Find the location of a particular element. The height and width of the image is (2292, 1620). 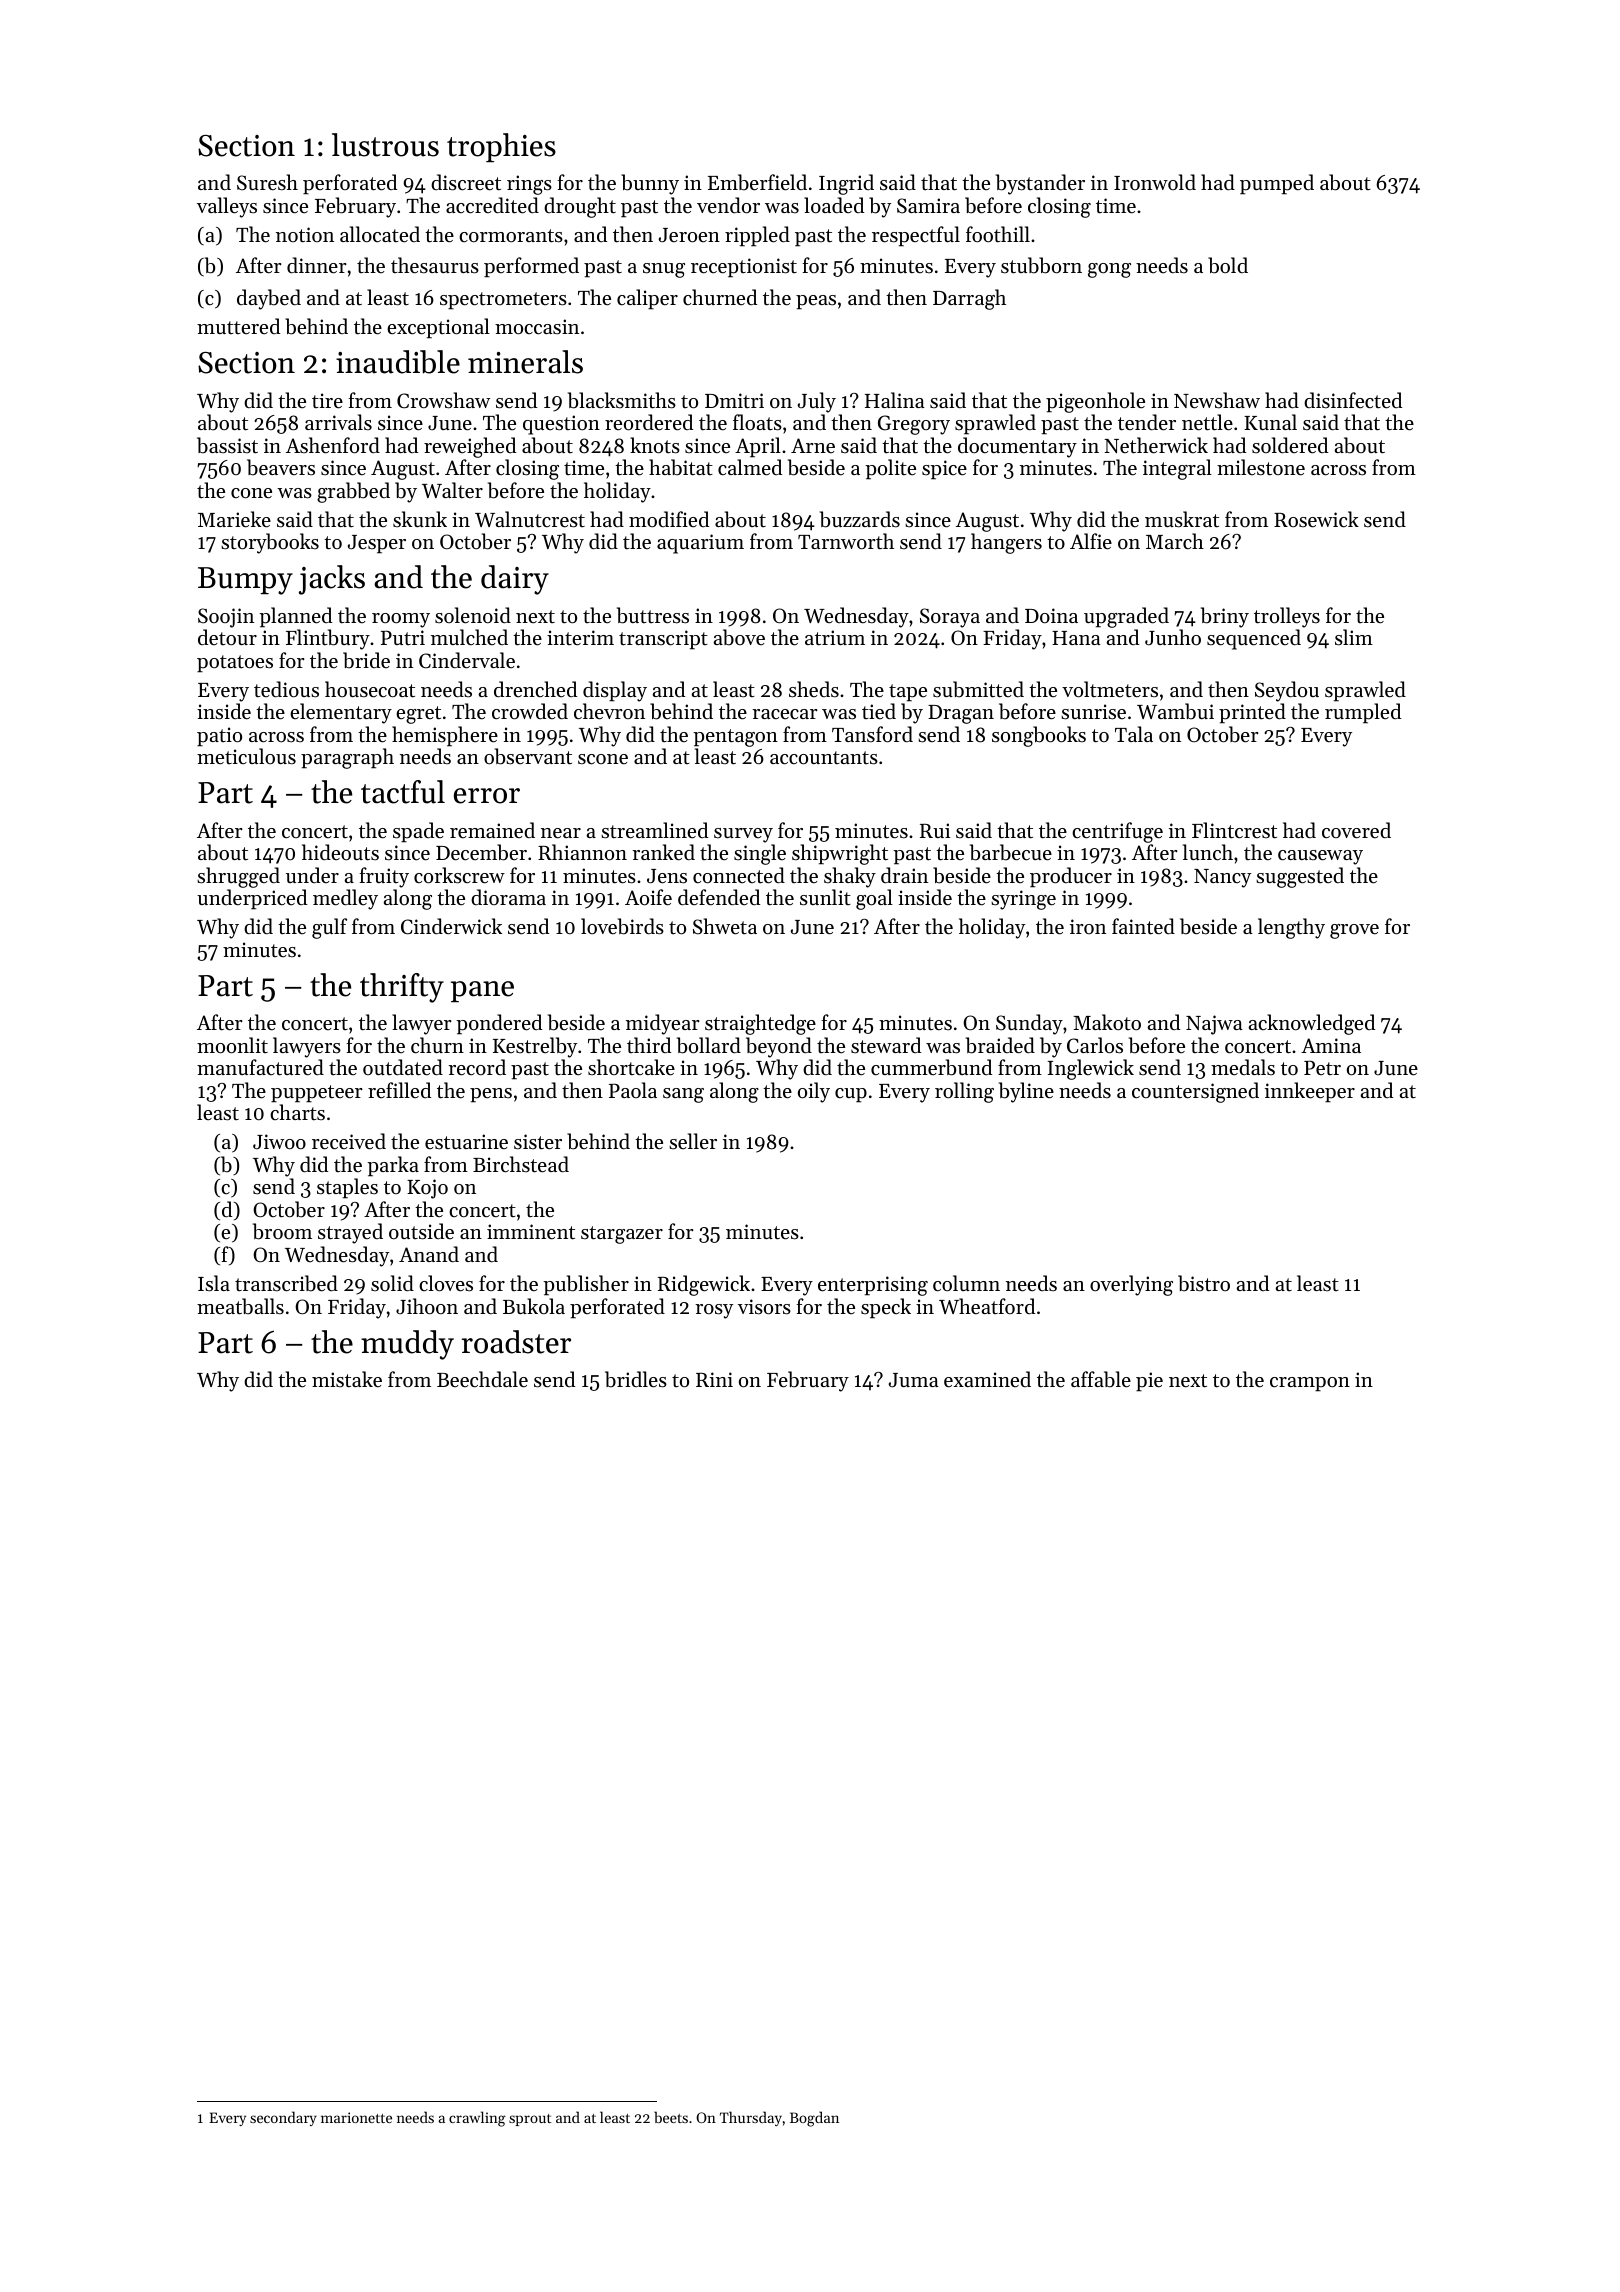

beets is located at coordinates (671, 2117).
